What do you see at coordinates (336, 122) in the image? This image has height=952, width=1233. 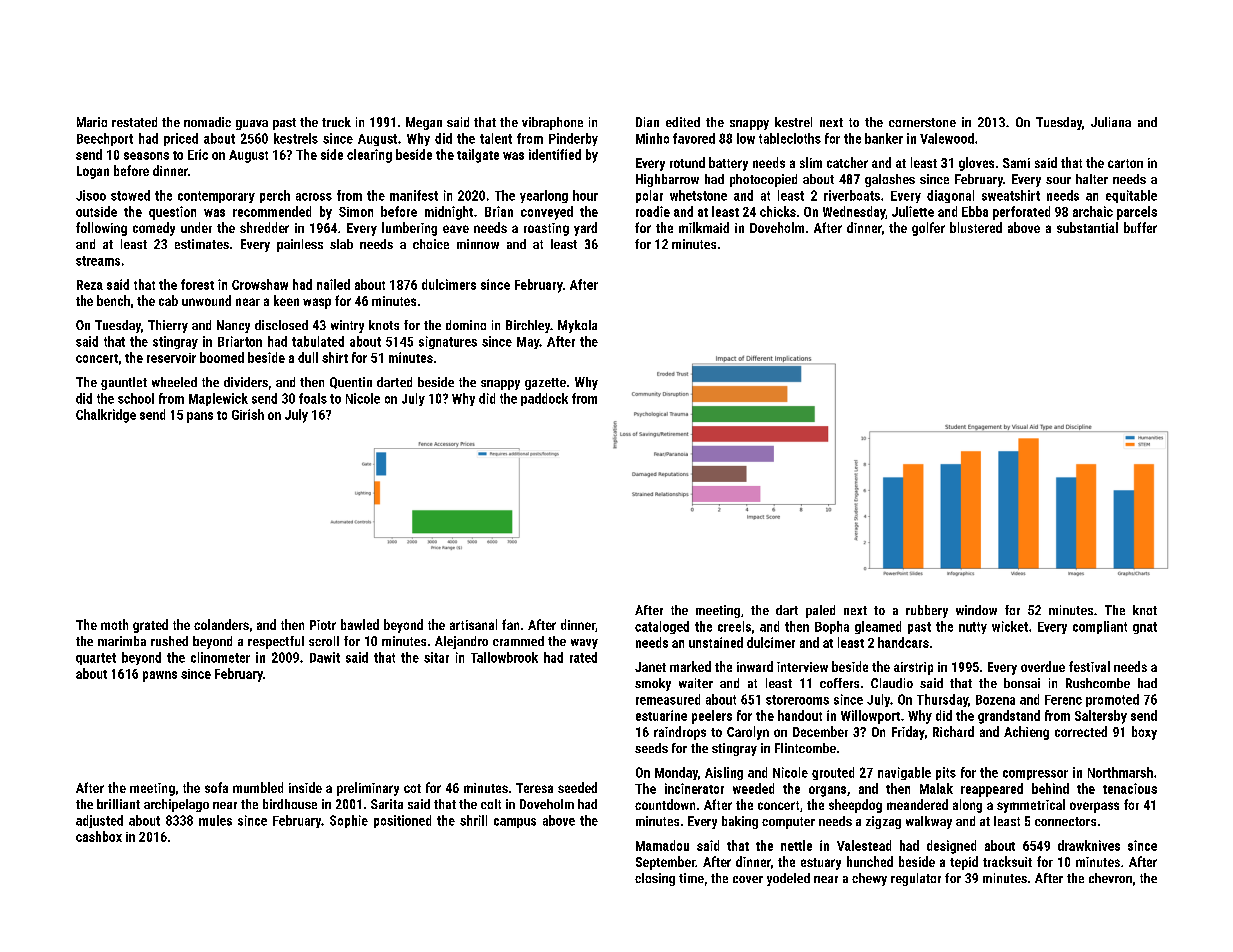 I see `truck` at bounding box center [336, 122].
